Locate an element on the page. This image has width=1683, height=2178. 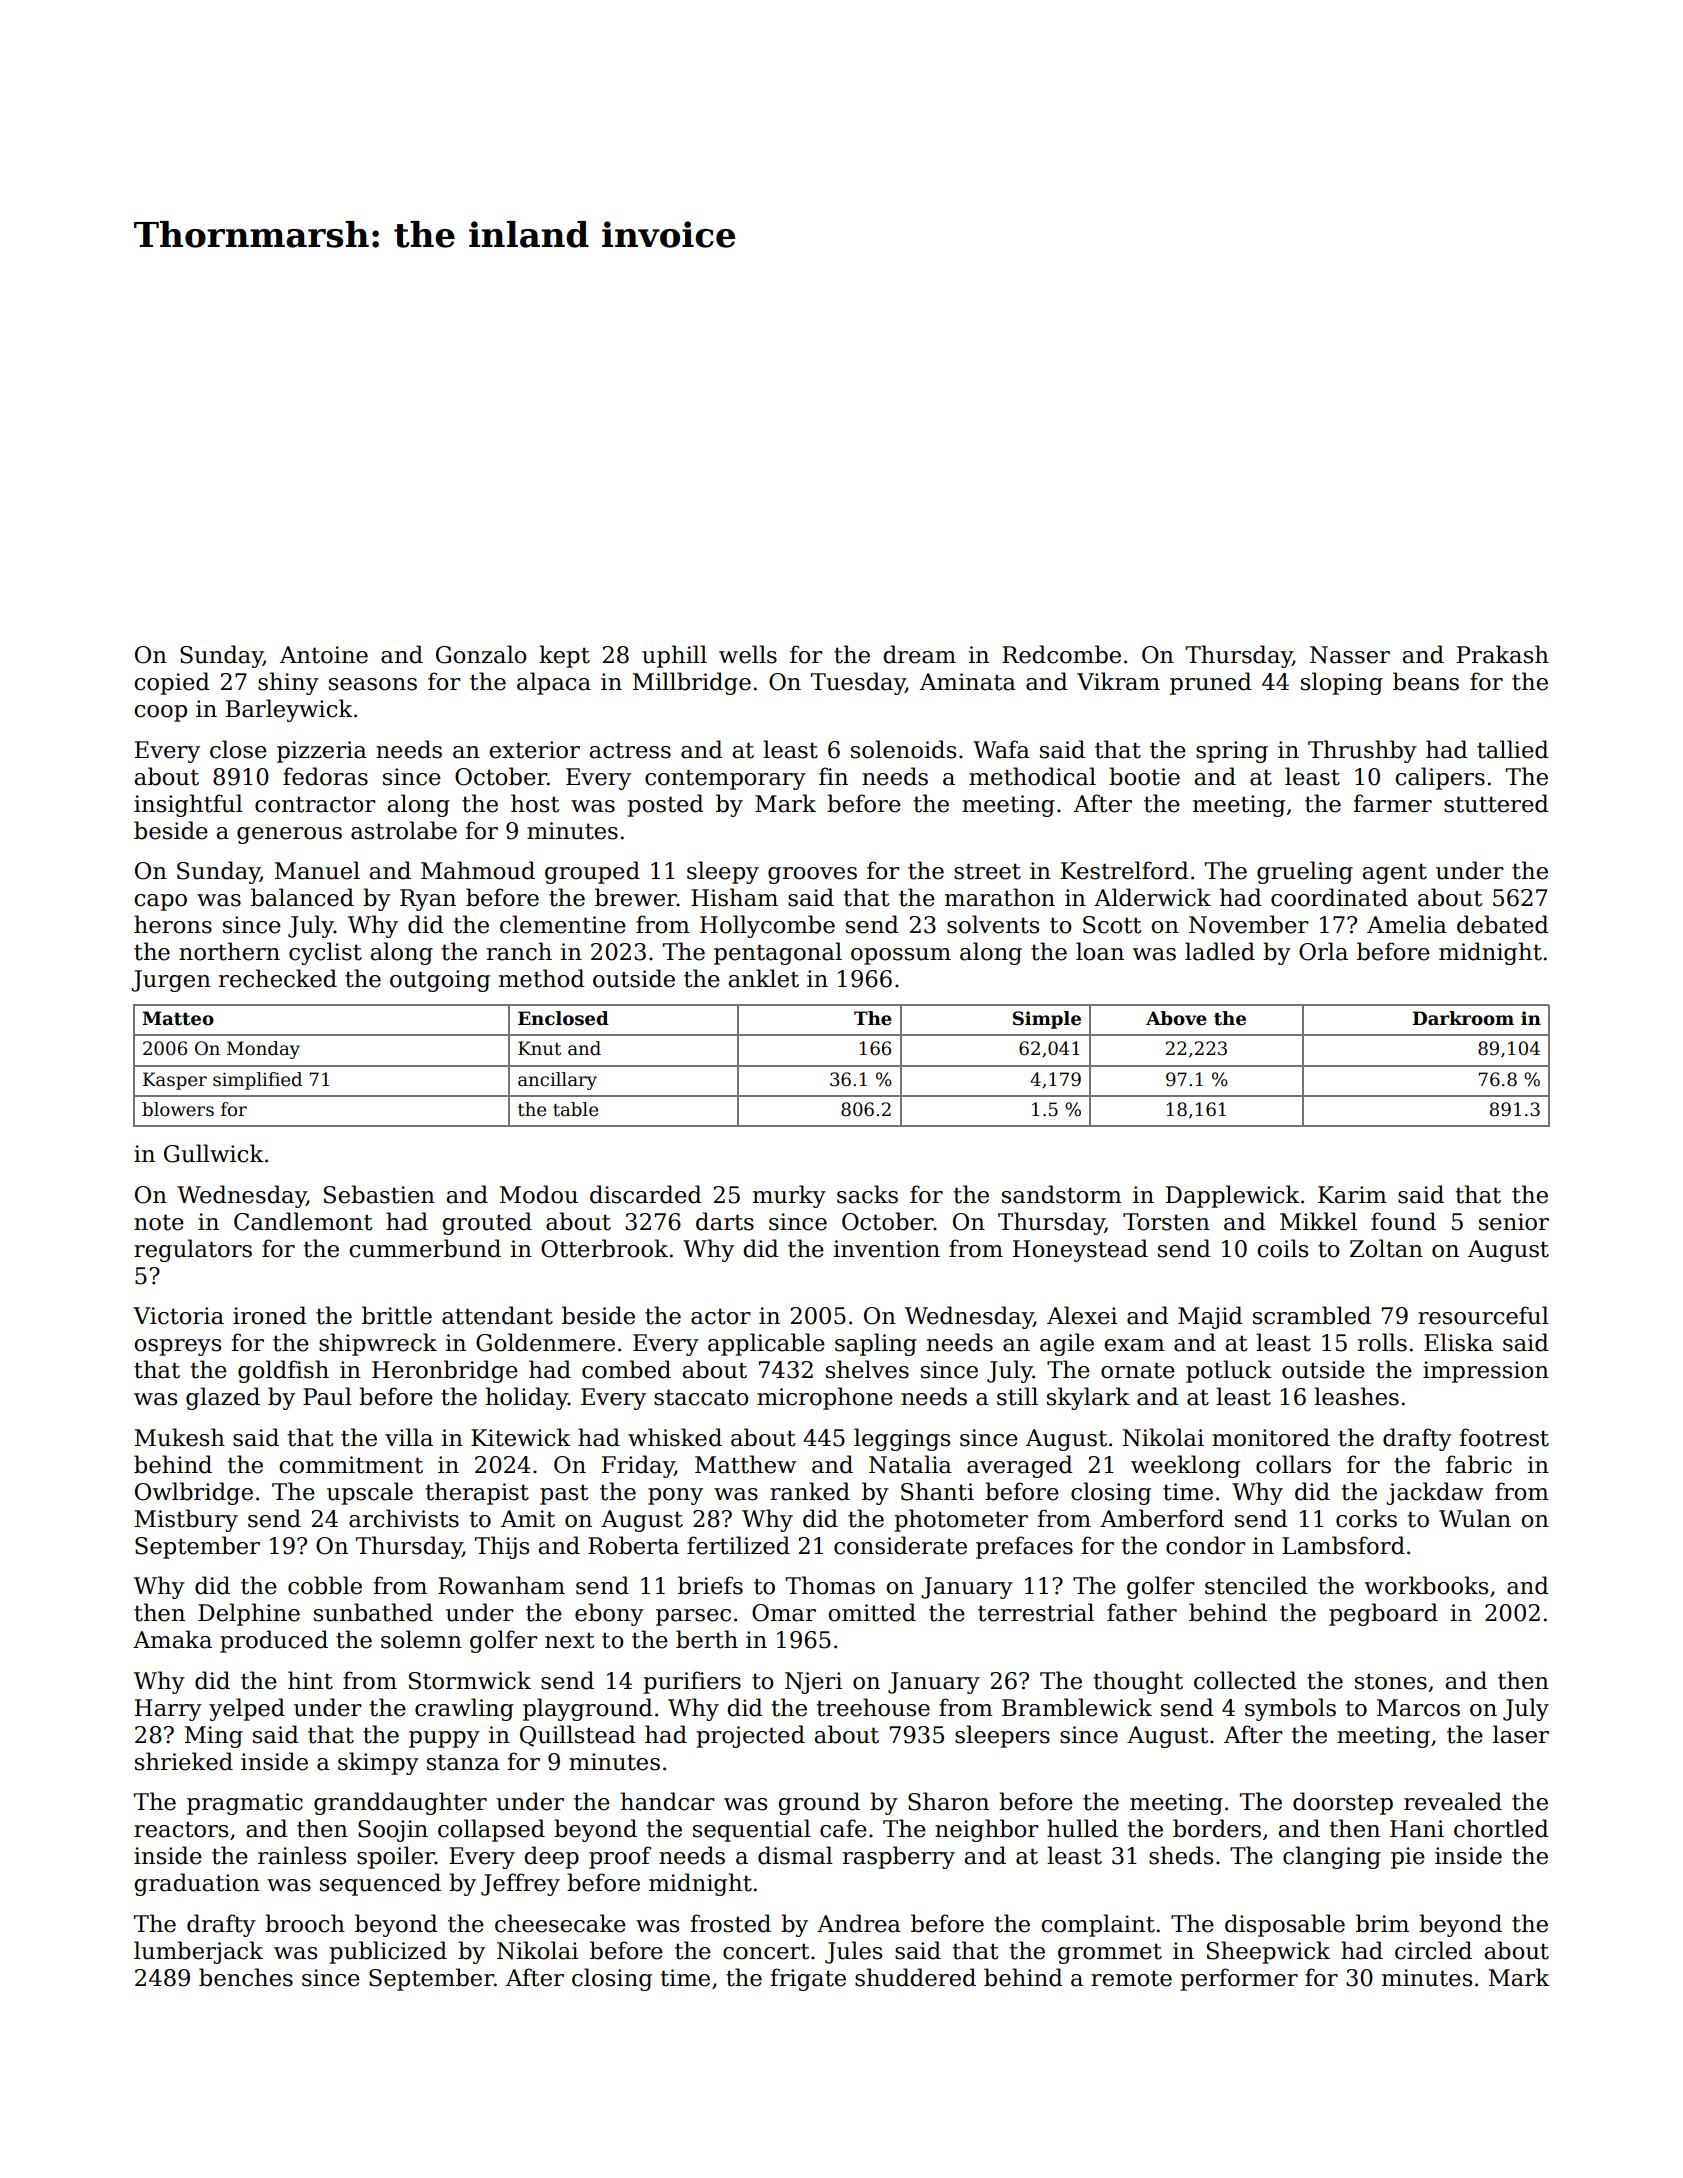
benches is located at coordinates (246, 1977).
